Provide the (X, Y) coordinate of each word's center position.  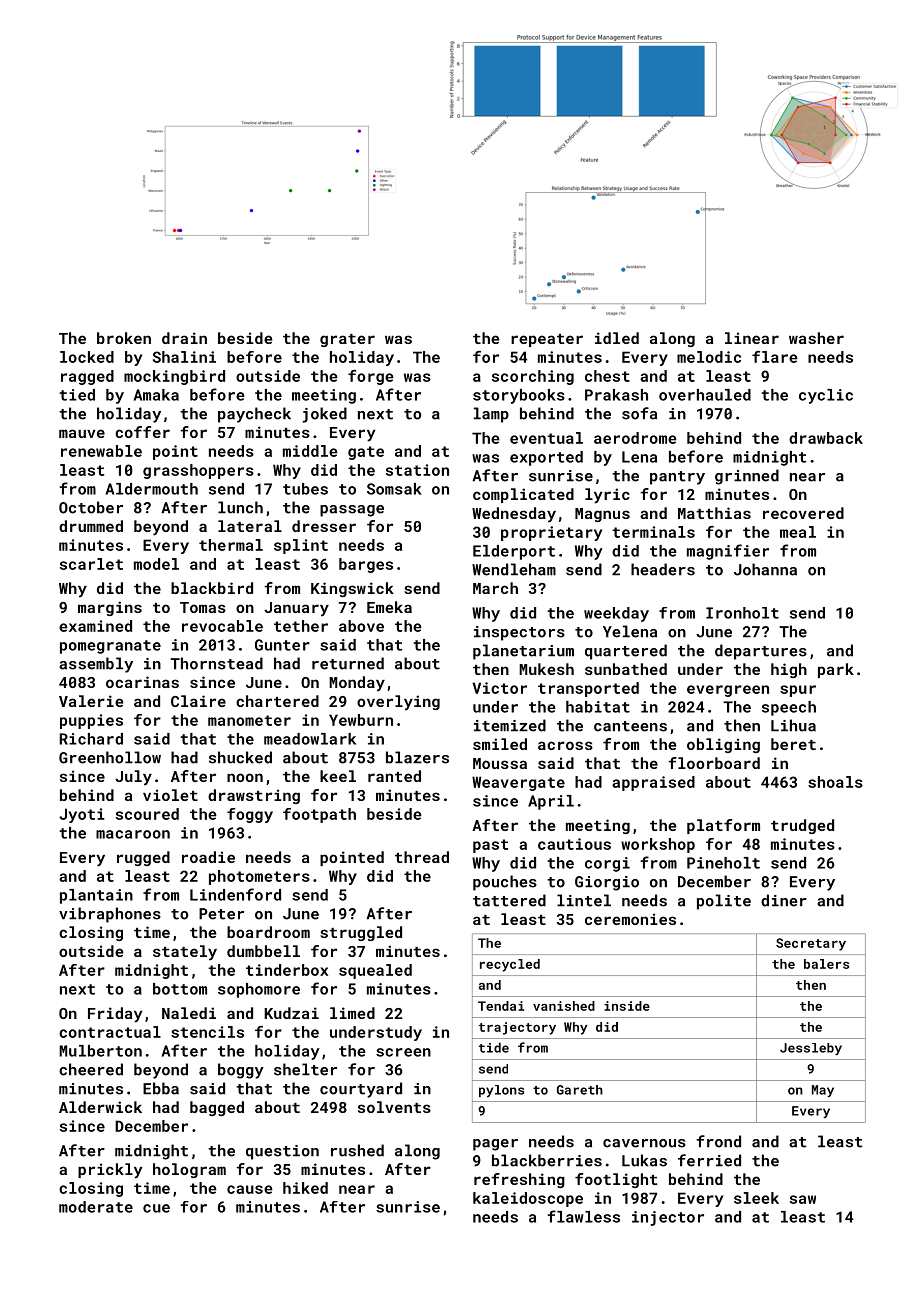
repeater (547, 340)
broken (124, 338)
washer (816, 338)
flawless (583, 1216)
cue (156, 1208)
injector (668, 1218)
